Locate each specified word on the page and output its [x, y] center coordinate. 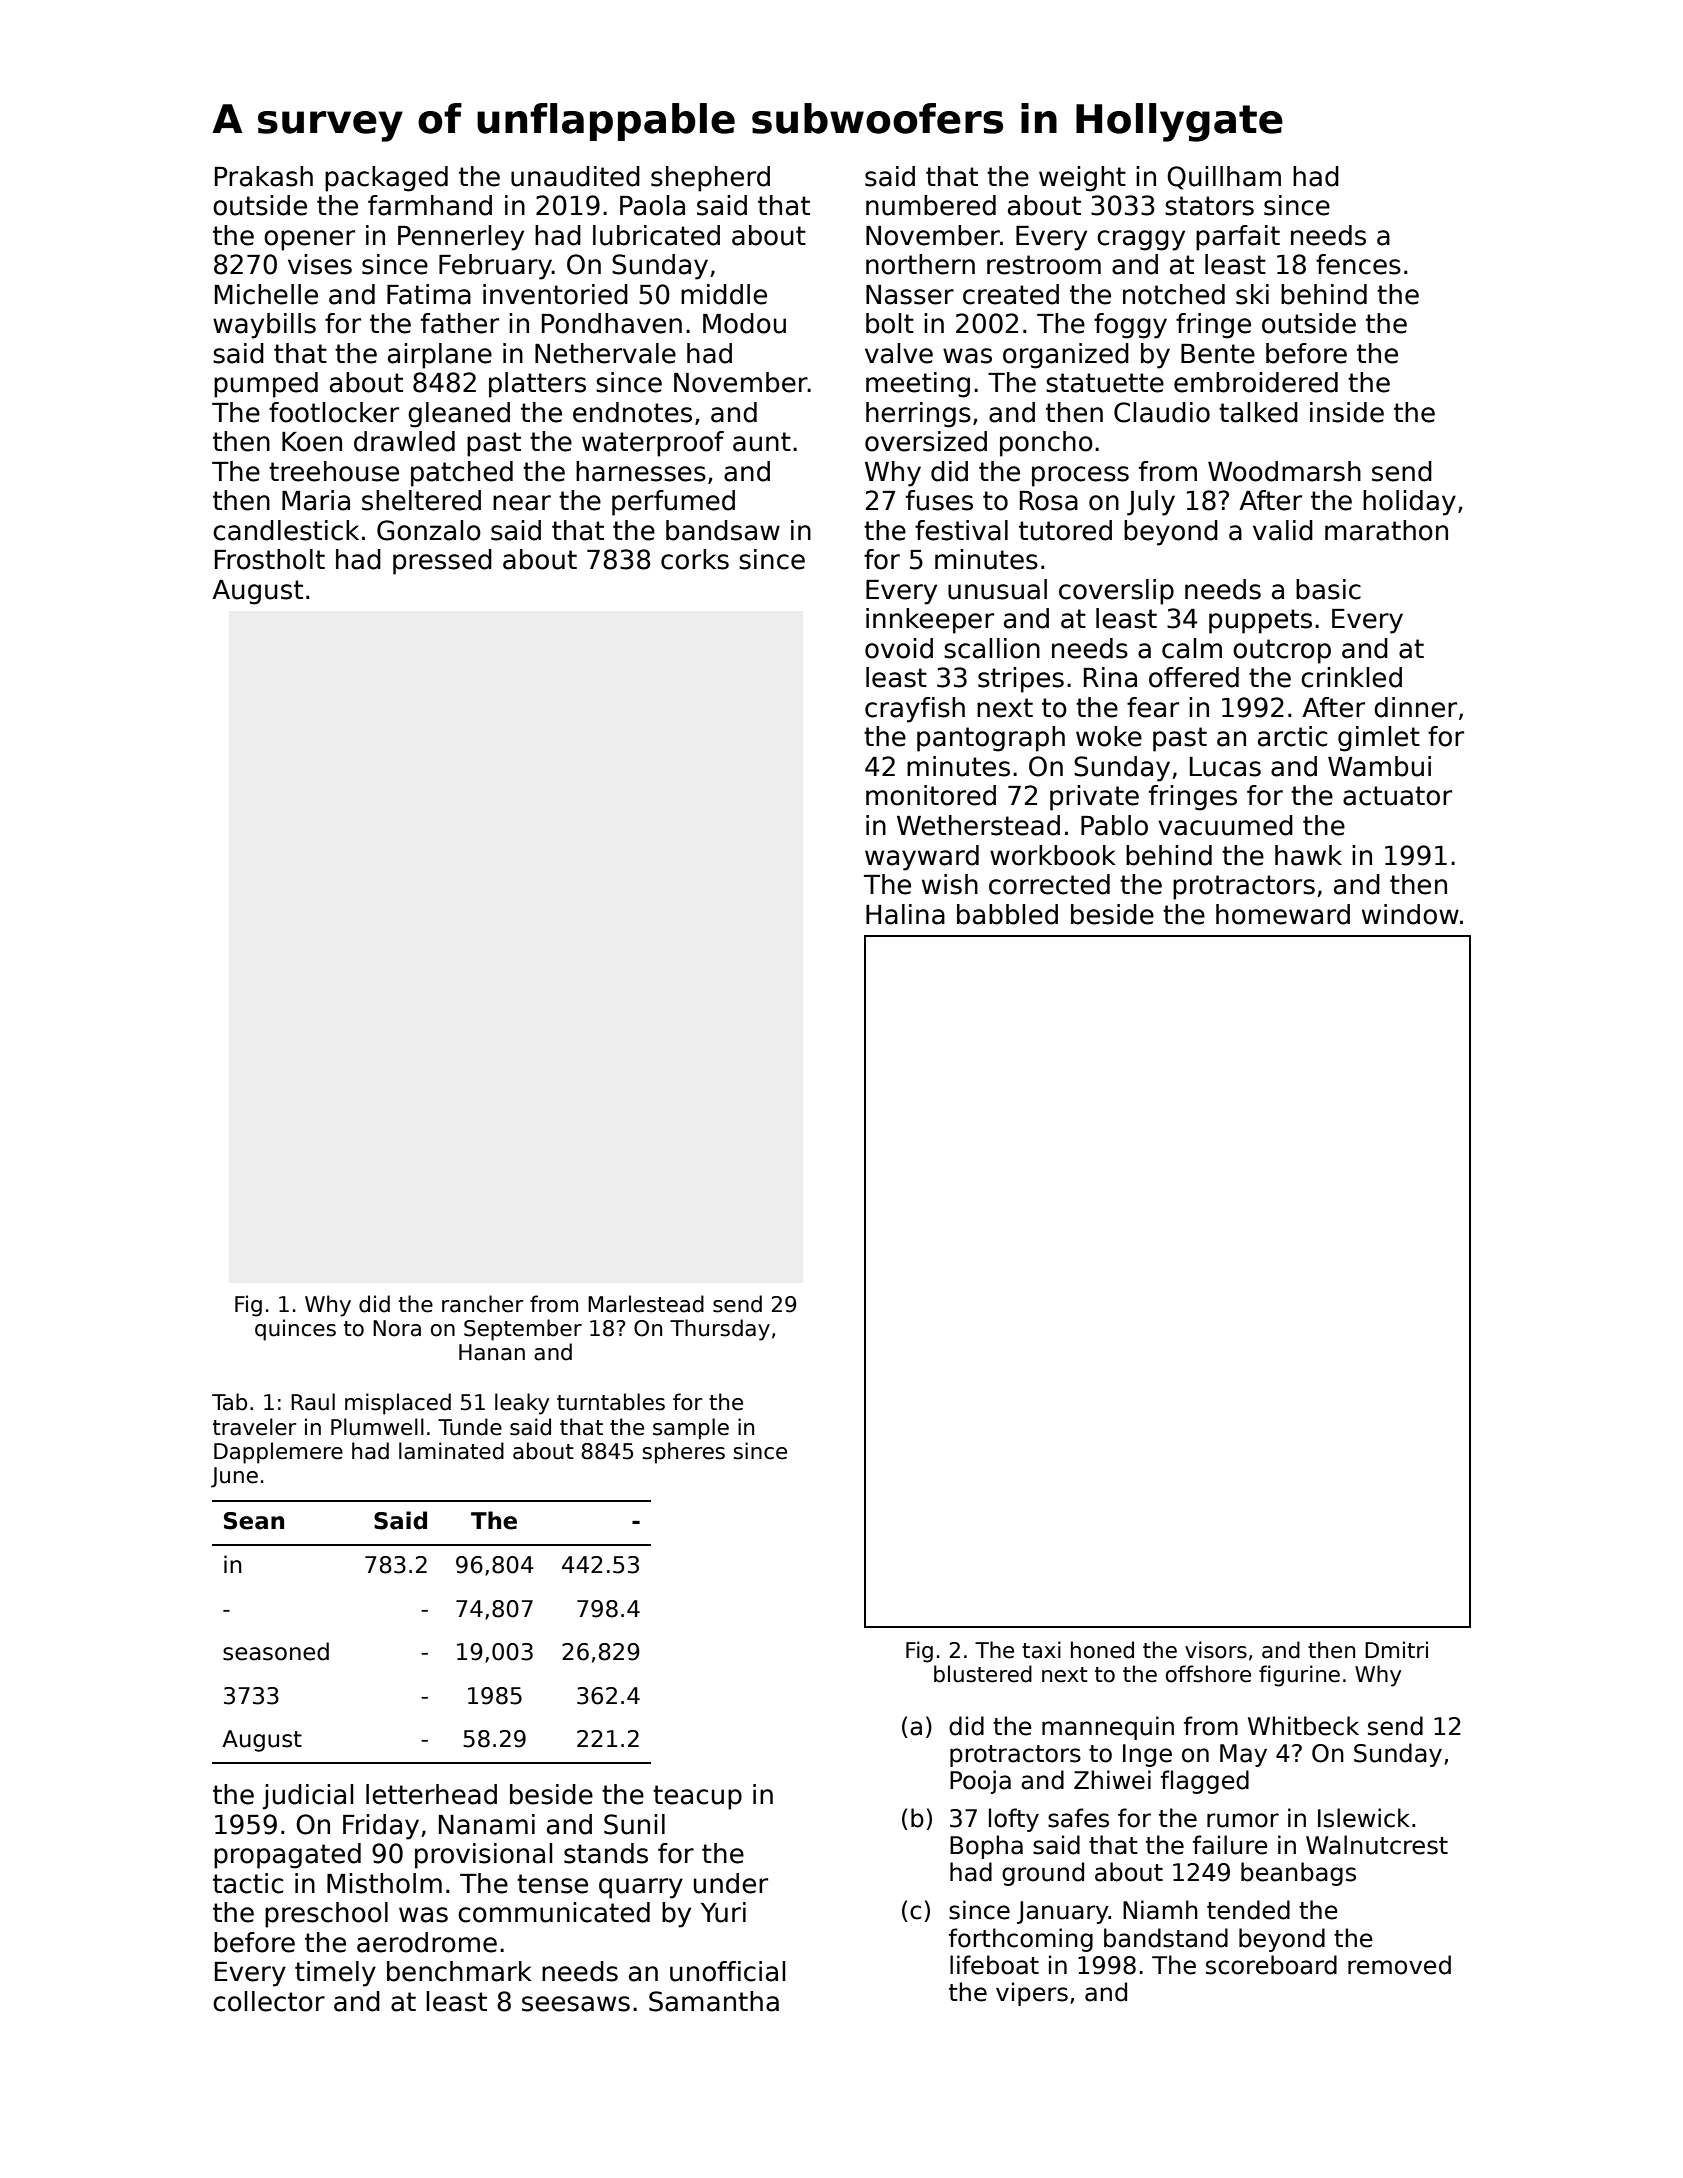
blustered [983, 1674]
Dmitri [1396, 1649]
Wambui [1379, 766]
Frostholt [270, 559]
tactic [248, 1883]
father [460, 323]
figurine [1299, 1676]
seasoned [276, 1651]
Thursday [720, 1330]
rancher [482, 1304]
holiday [1409, 503]
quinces [295, 1330]
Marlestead [646, 1304]
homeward [1283, 914]
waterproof [653, 444]
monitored [931, 795]
